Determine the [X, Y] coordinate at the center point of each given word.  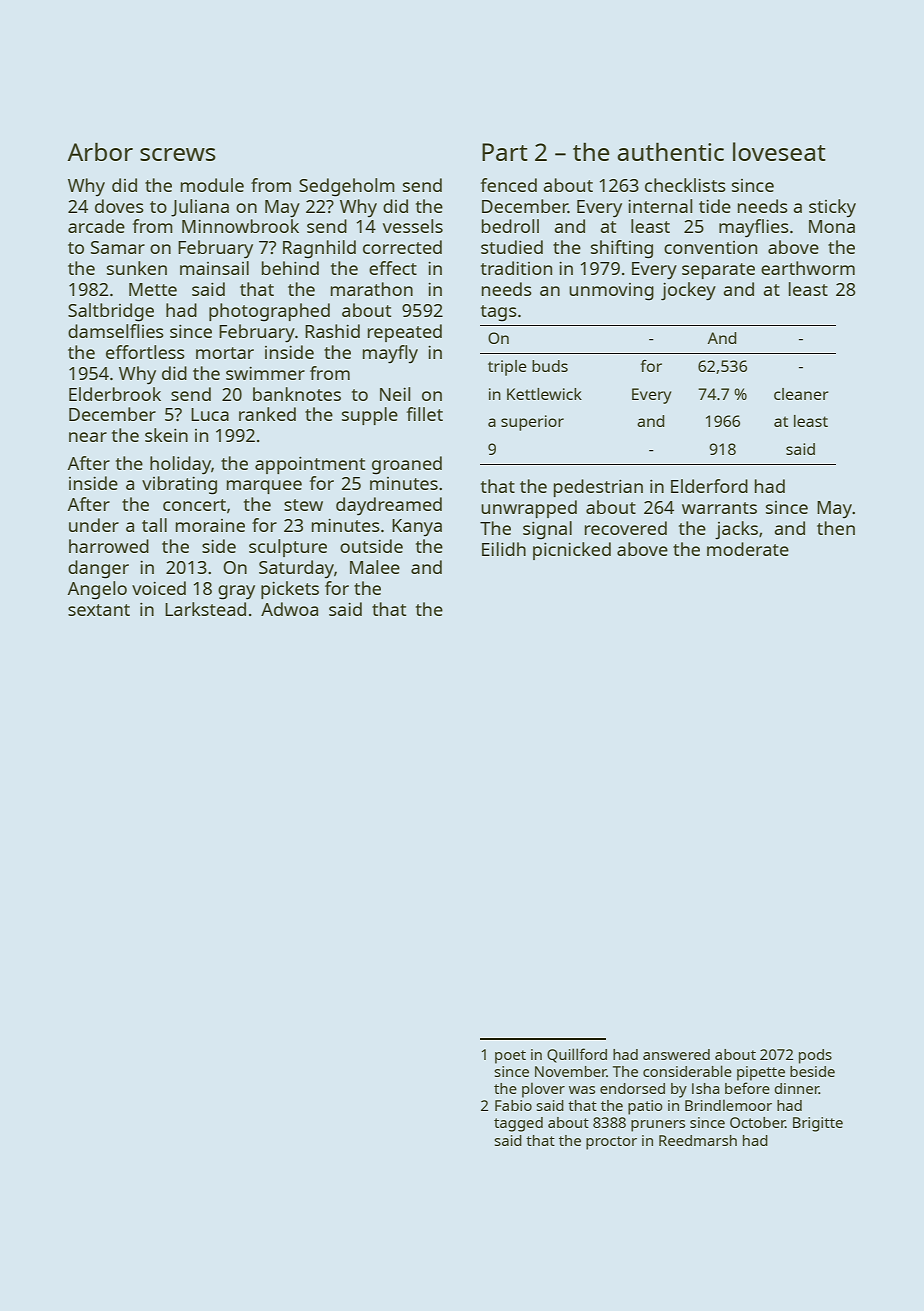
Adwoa [289, 609]
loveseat [779, 151]
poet [510, 1057]
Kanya [417, 528]
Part [505, 152]
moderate [748, 549]
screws [178, 154]
